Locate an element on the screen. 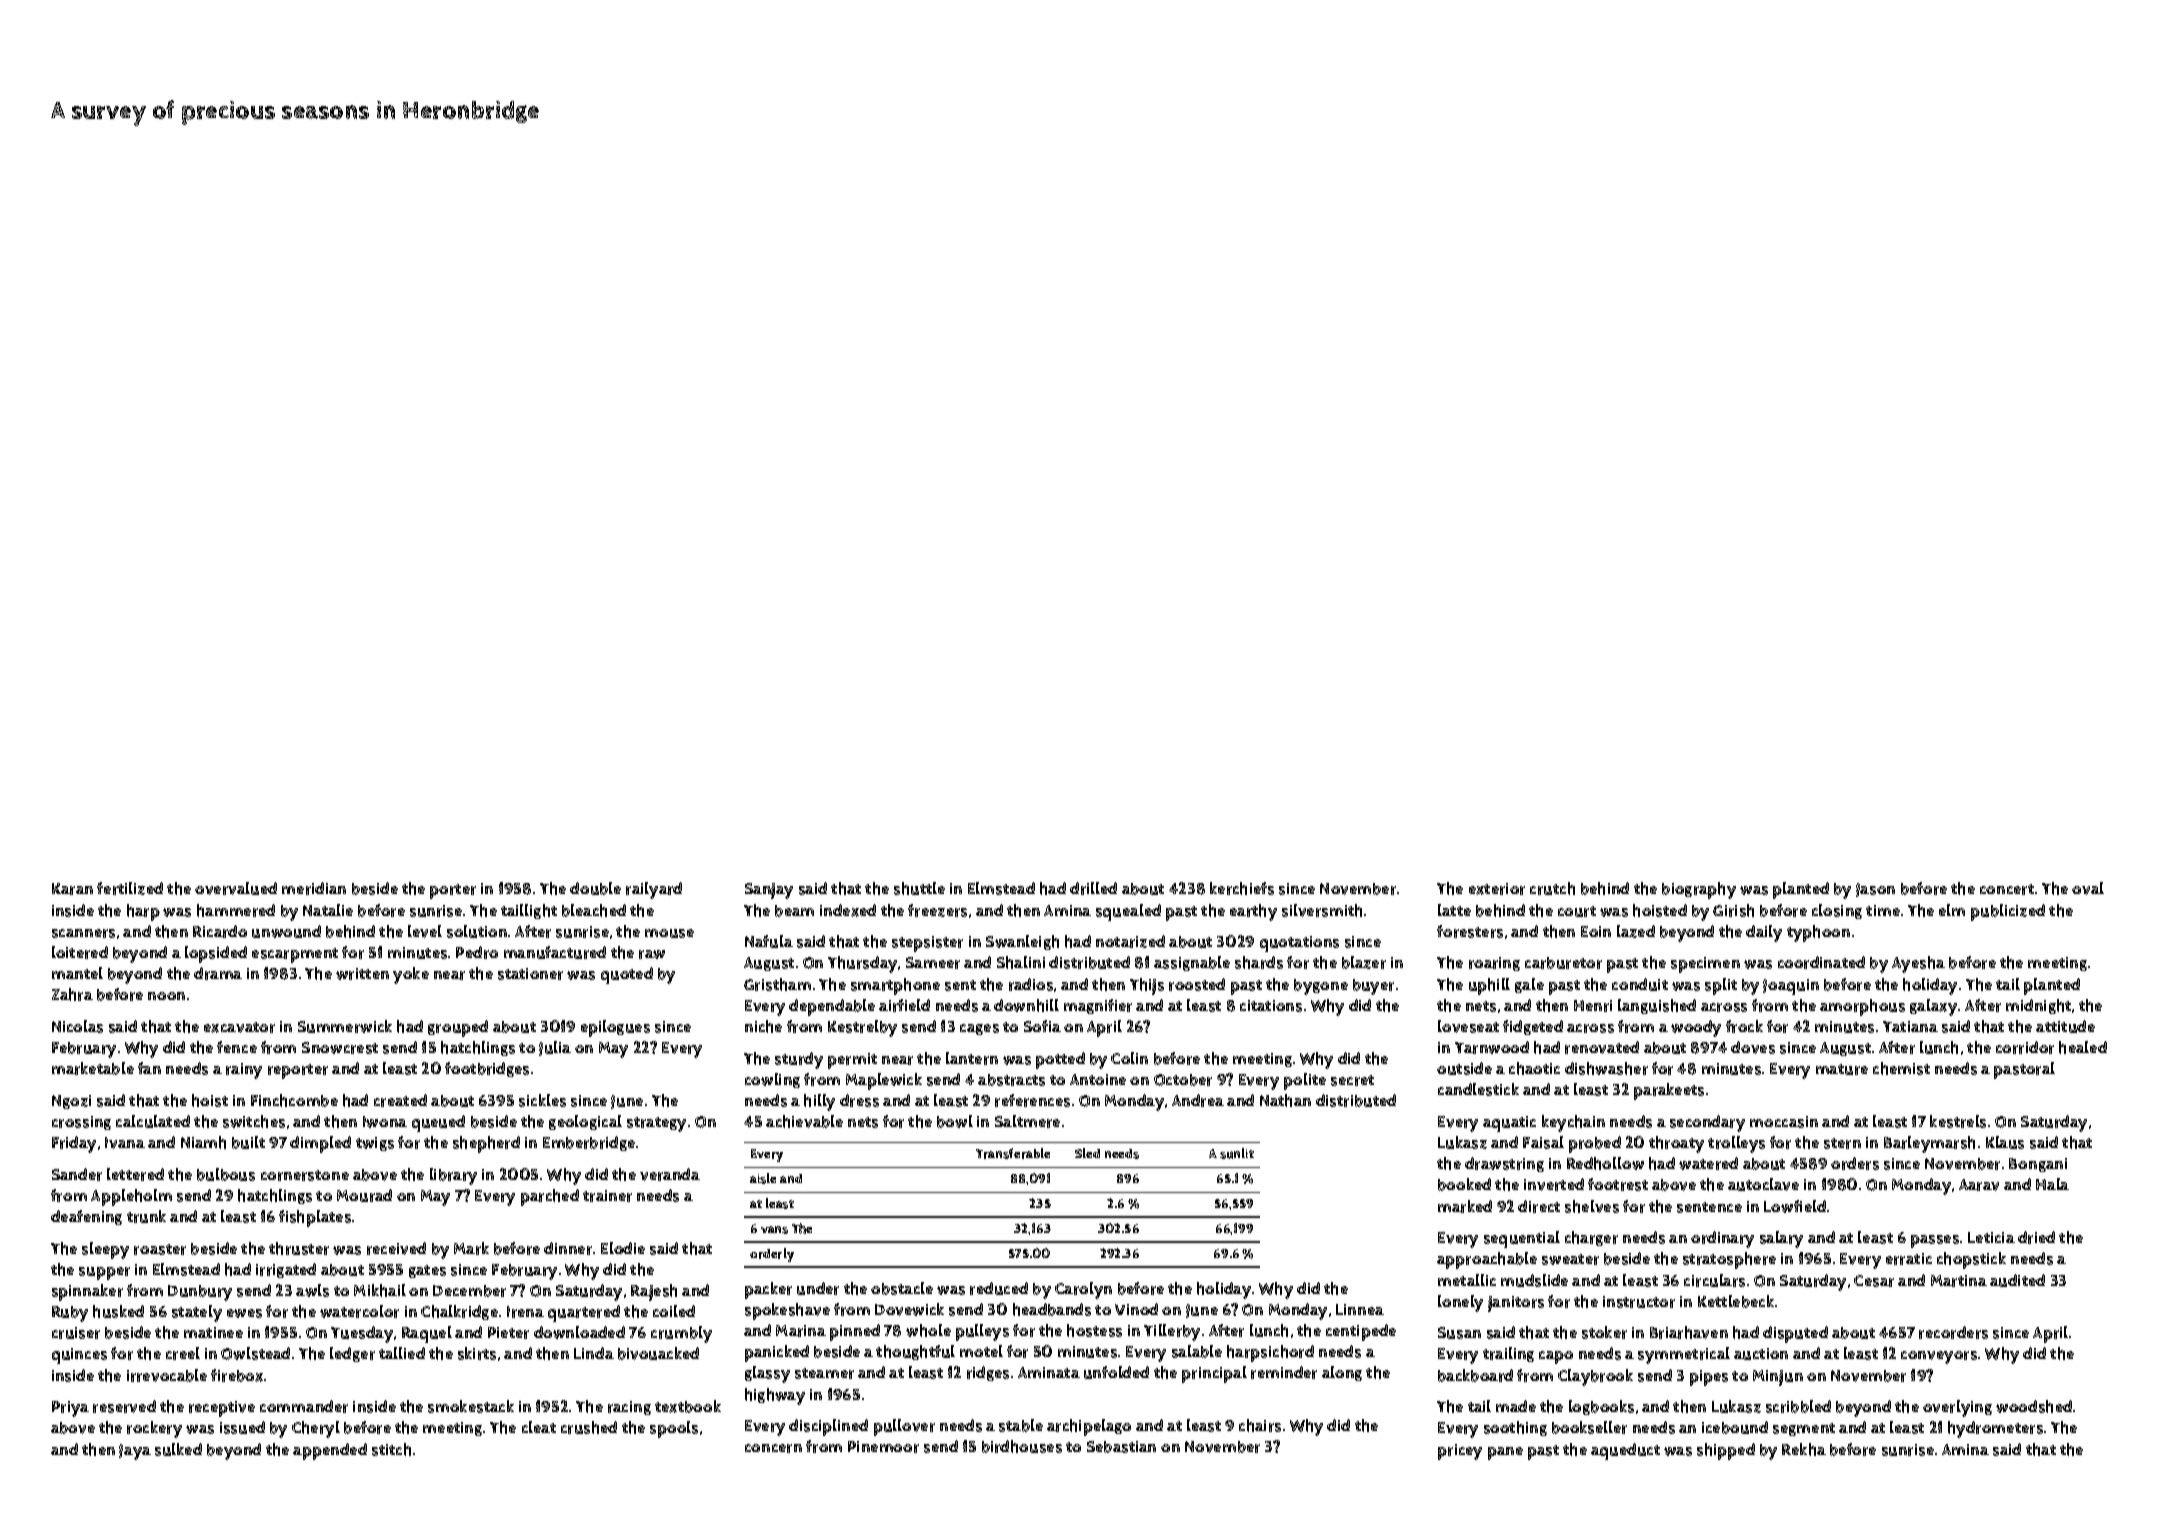 The height and width of the screenshot is (1527, 2159). oval is located at coordinates (2088, 888).
